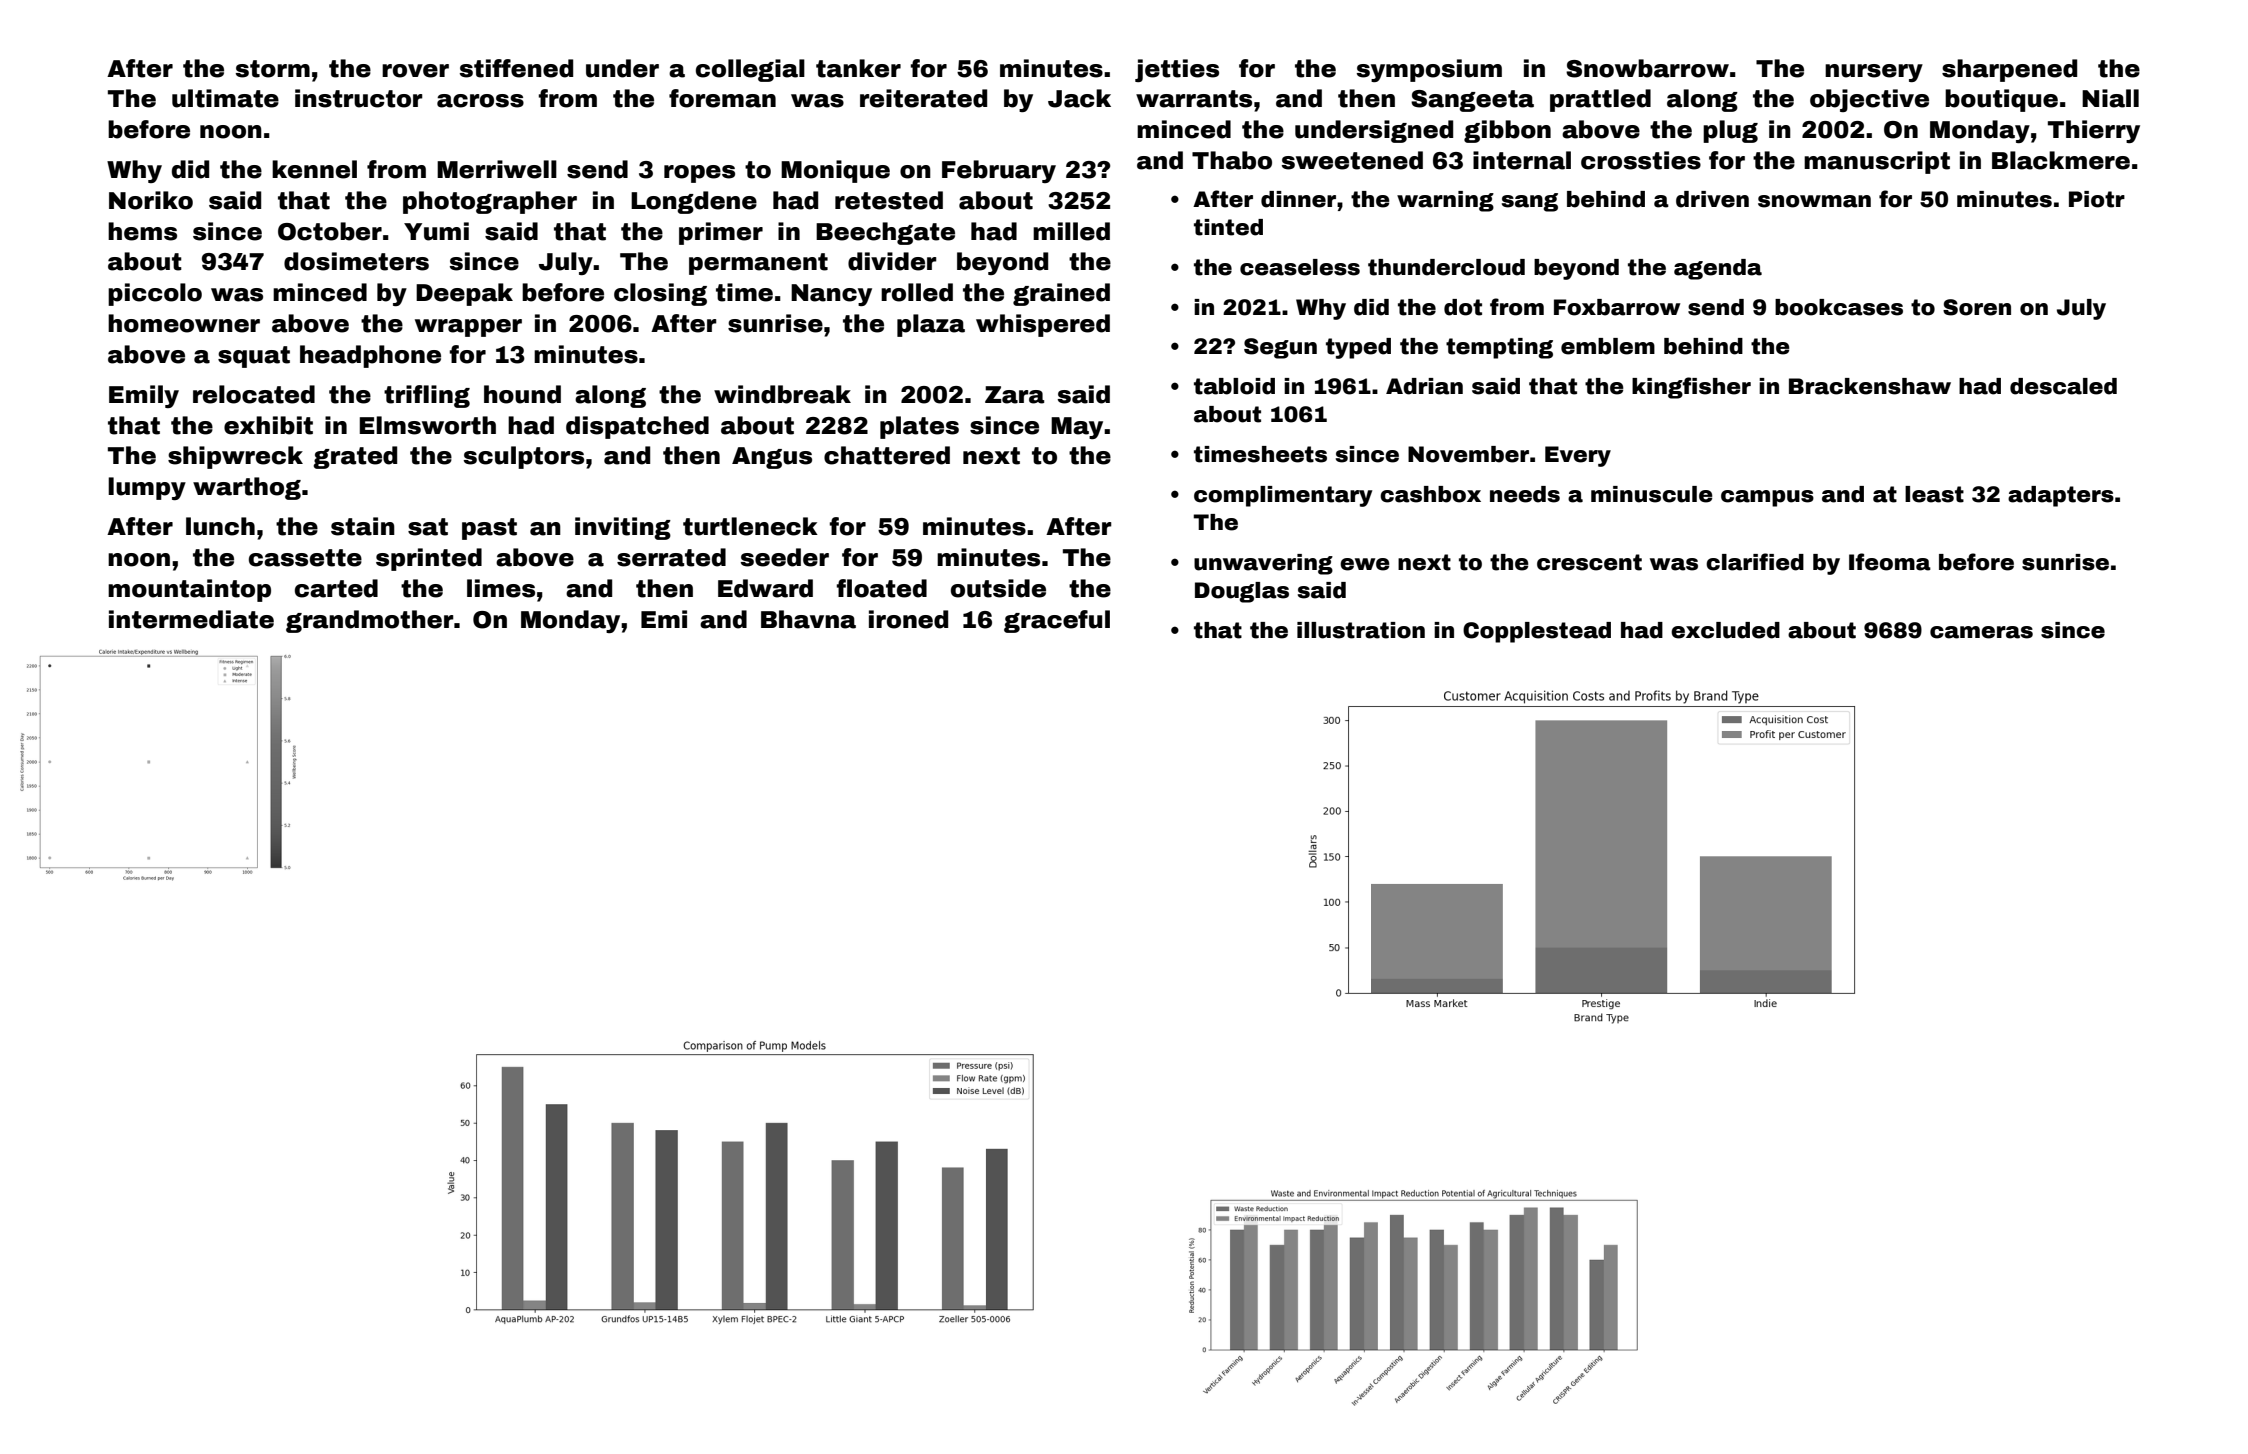 The height and width of the screenshot is (1454, 2248). What do you see at coordinates (516, 68) in the screenshot?
I see `stiffened` at bounding box center [516, 68].
